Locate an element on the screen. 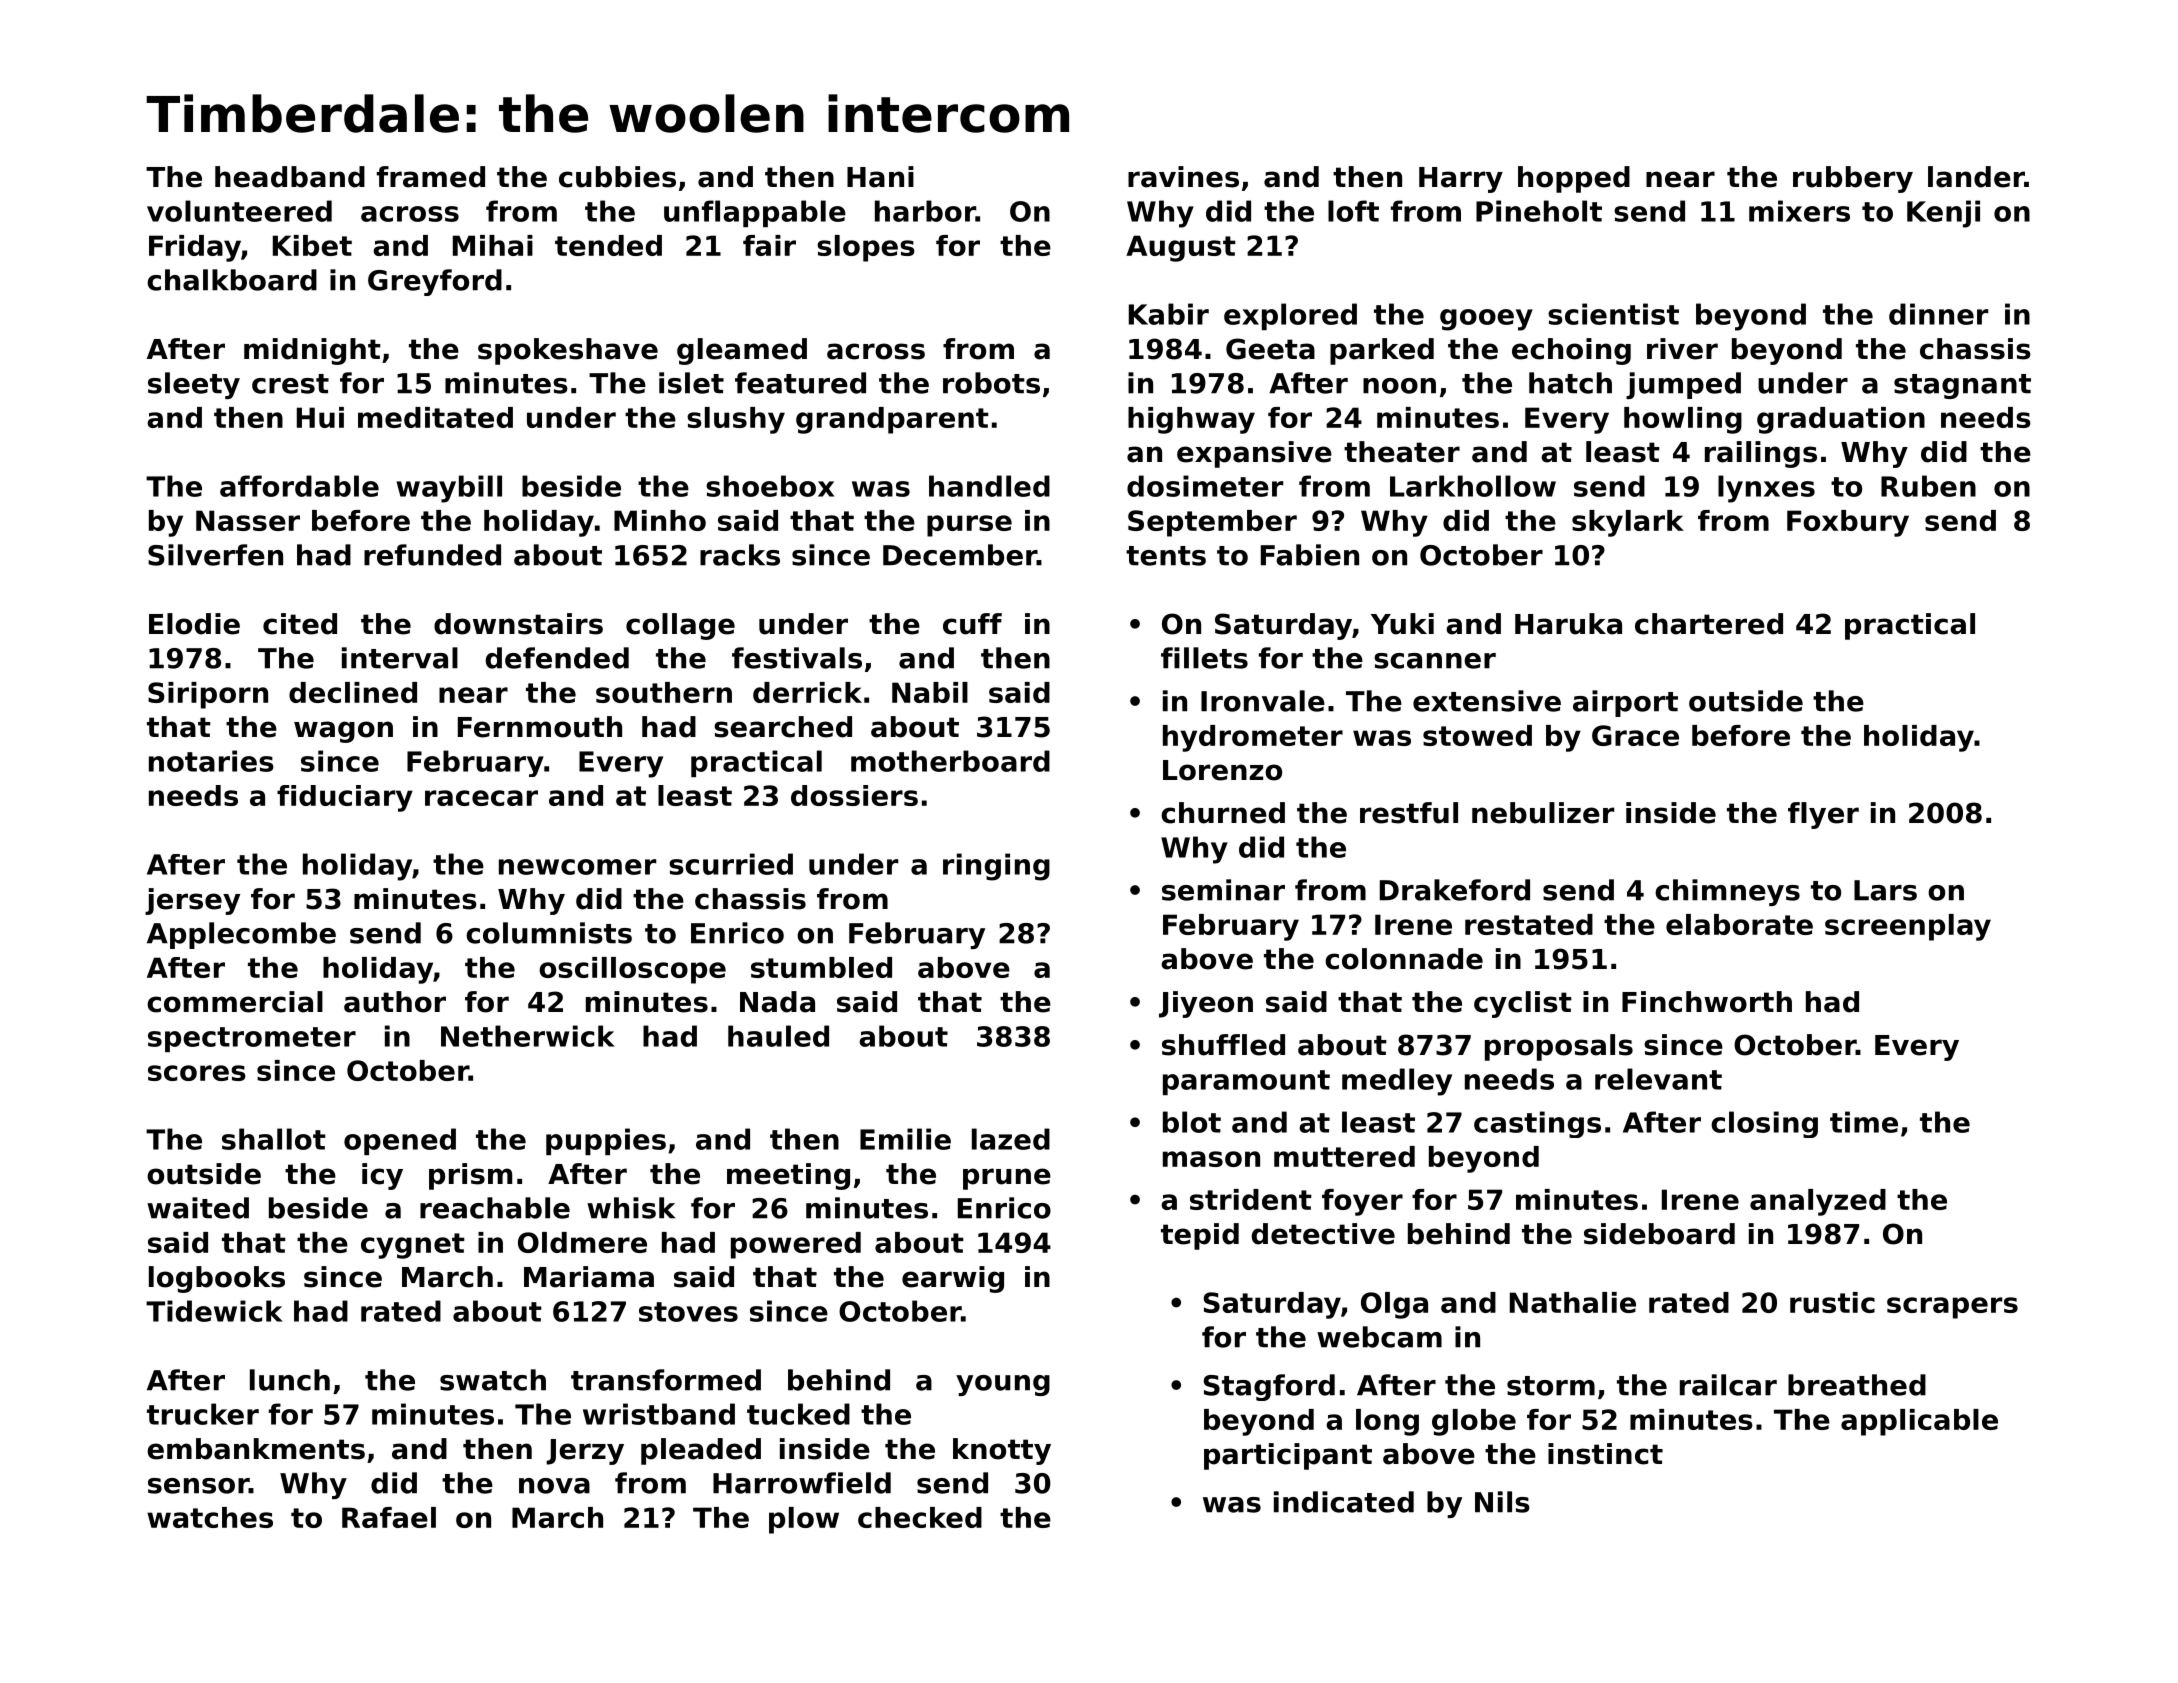  skylark is located at coordinates (1628, 523).
